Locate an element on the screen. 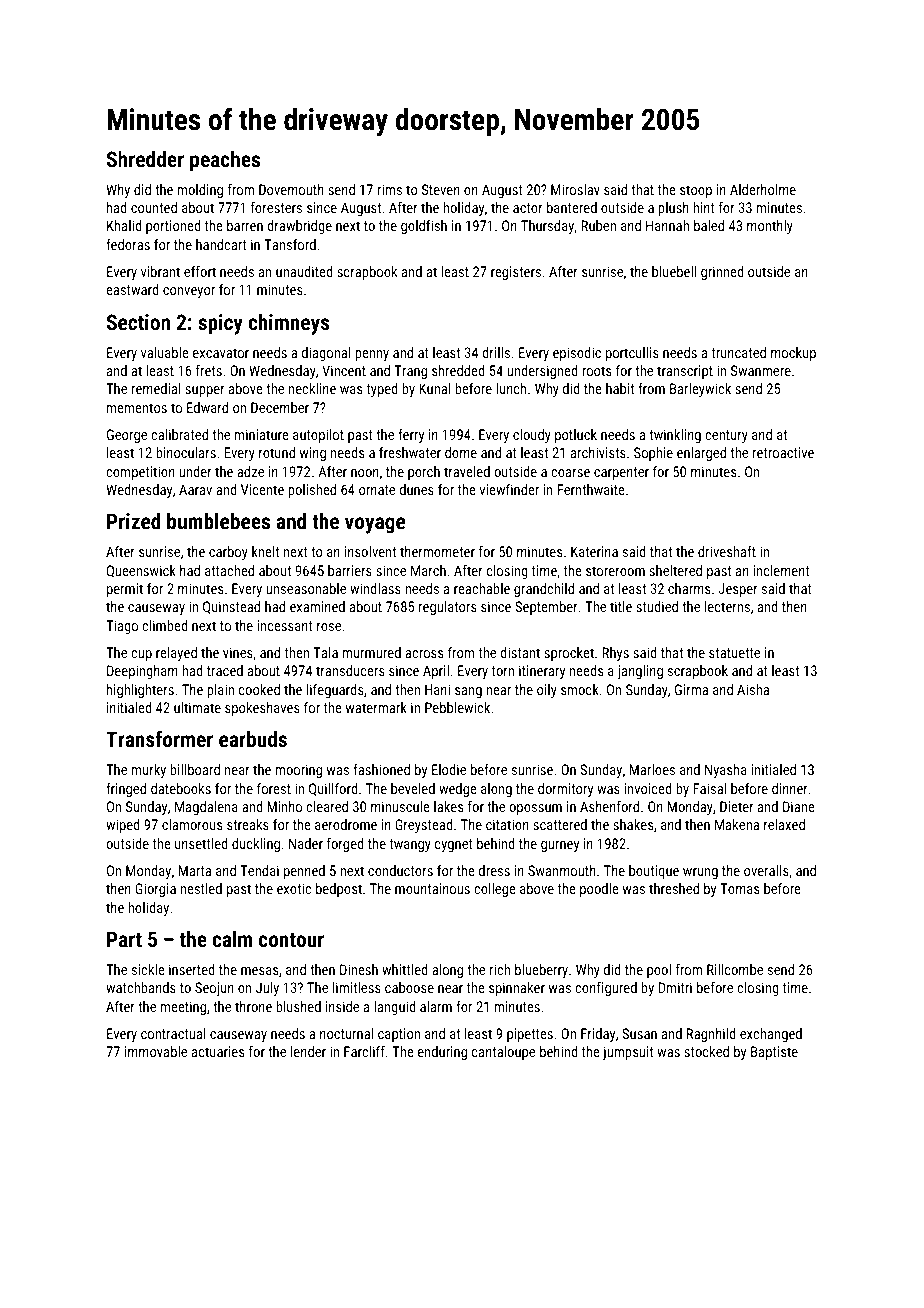 This screenshot has height=1308, width=924. stoop is located at coordinates (696, 191).
